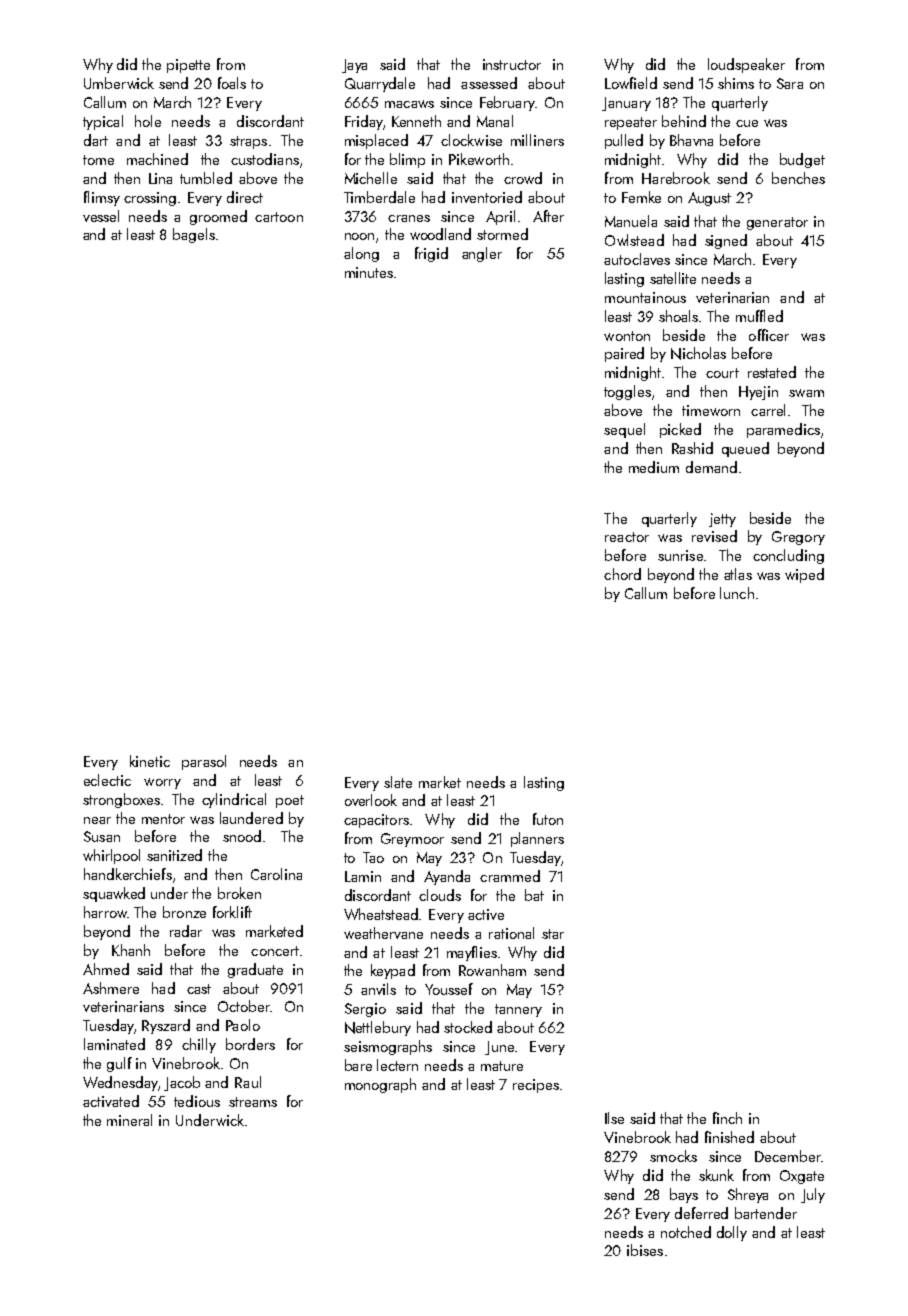  Describe the element at coordinates (804, 575) in the screenshot. I see `wiped` at that location.
